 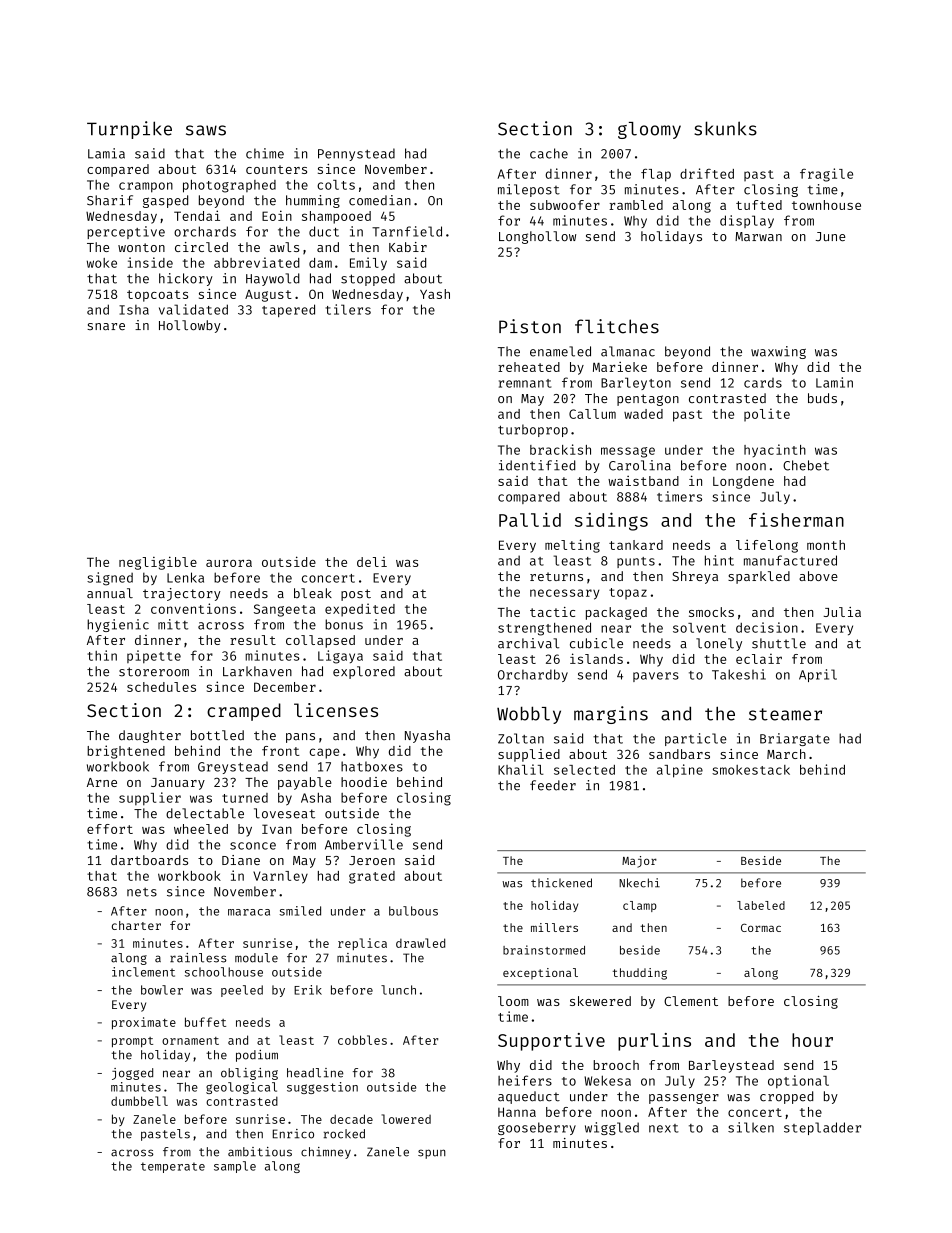 I want to click on obliging, so click(x=249, y=1074).
